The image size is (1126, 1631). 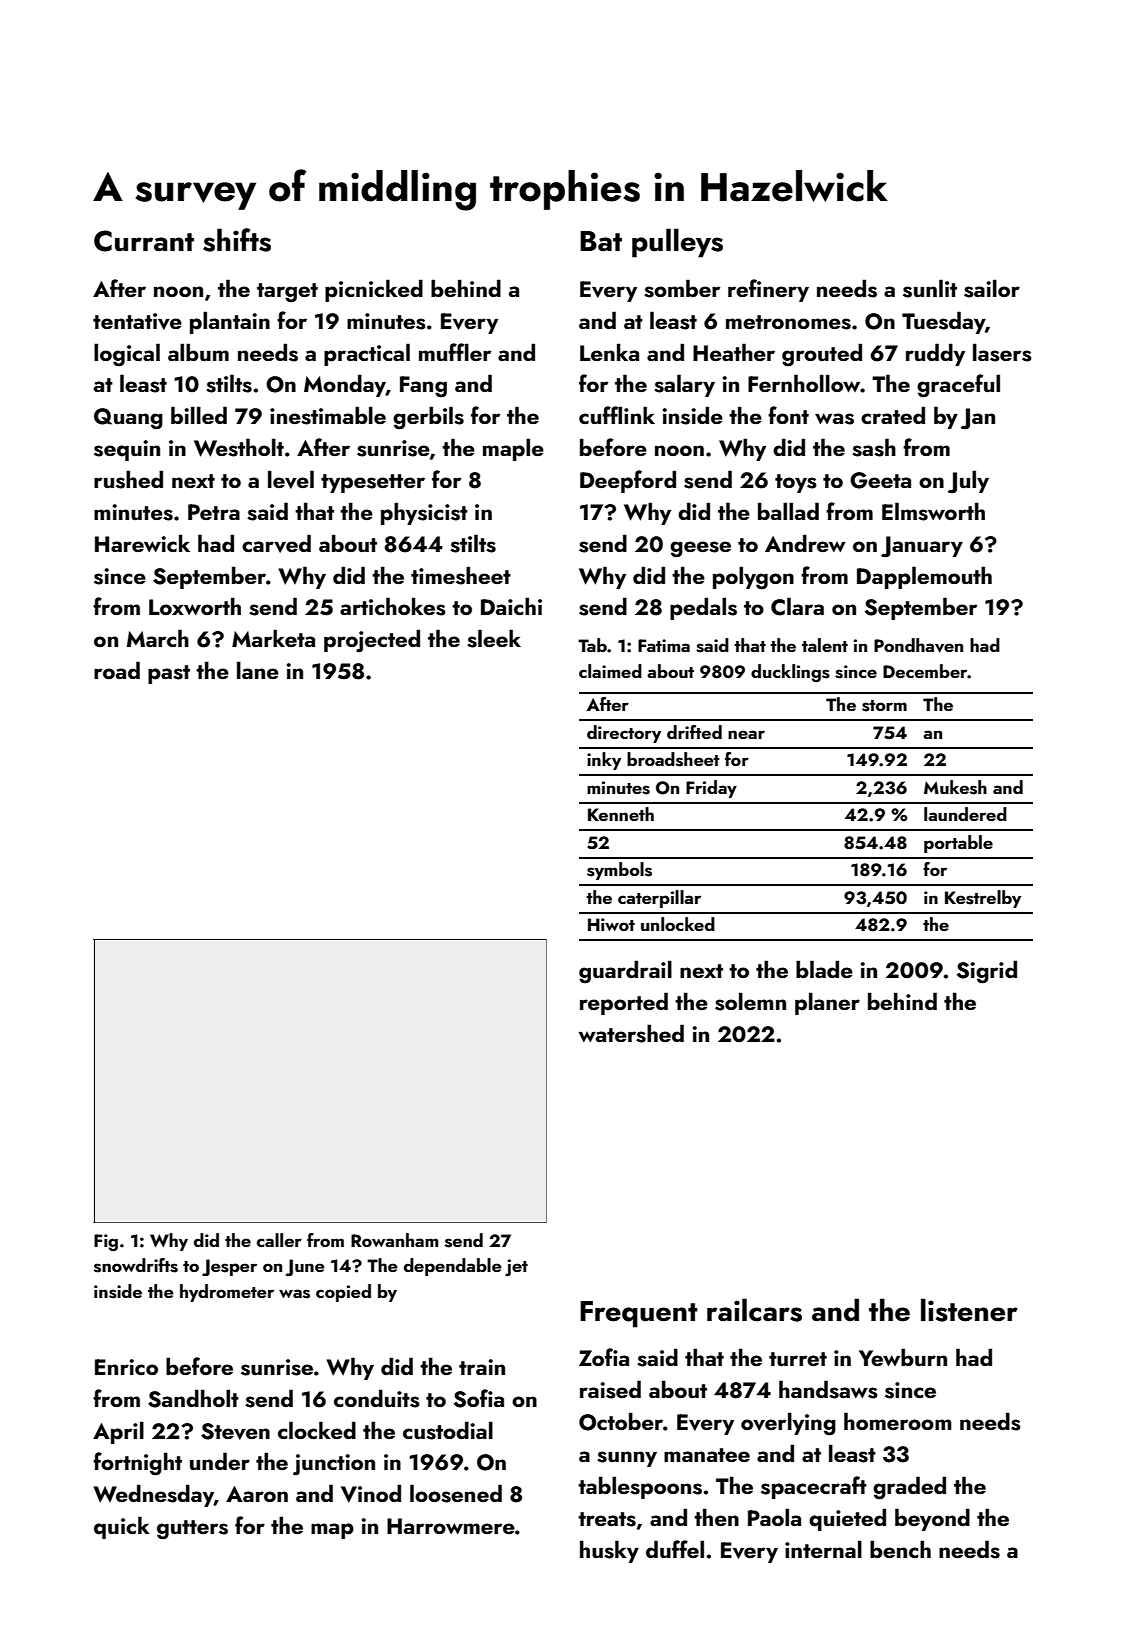 I want to click on Harewick, so click(x=142, y=543).
